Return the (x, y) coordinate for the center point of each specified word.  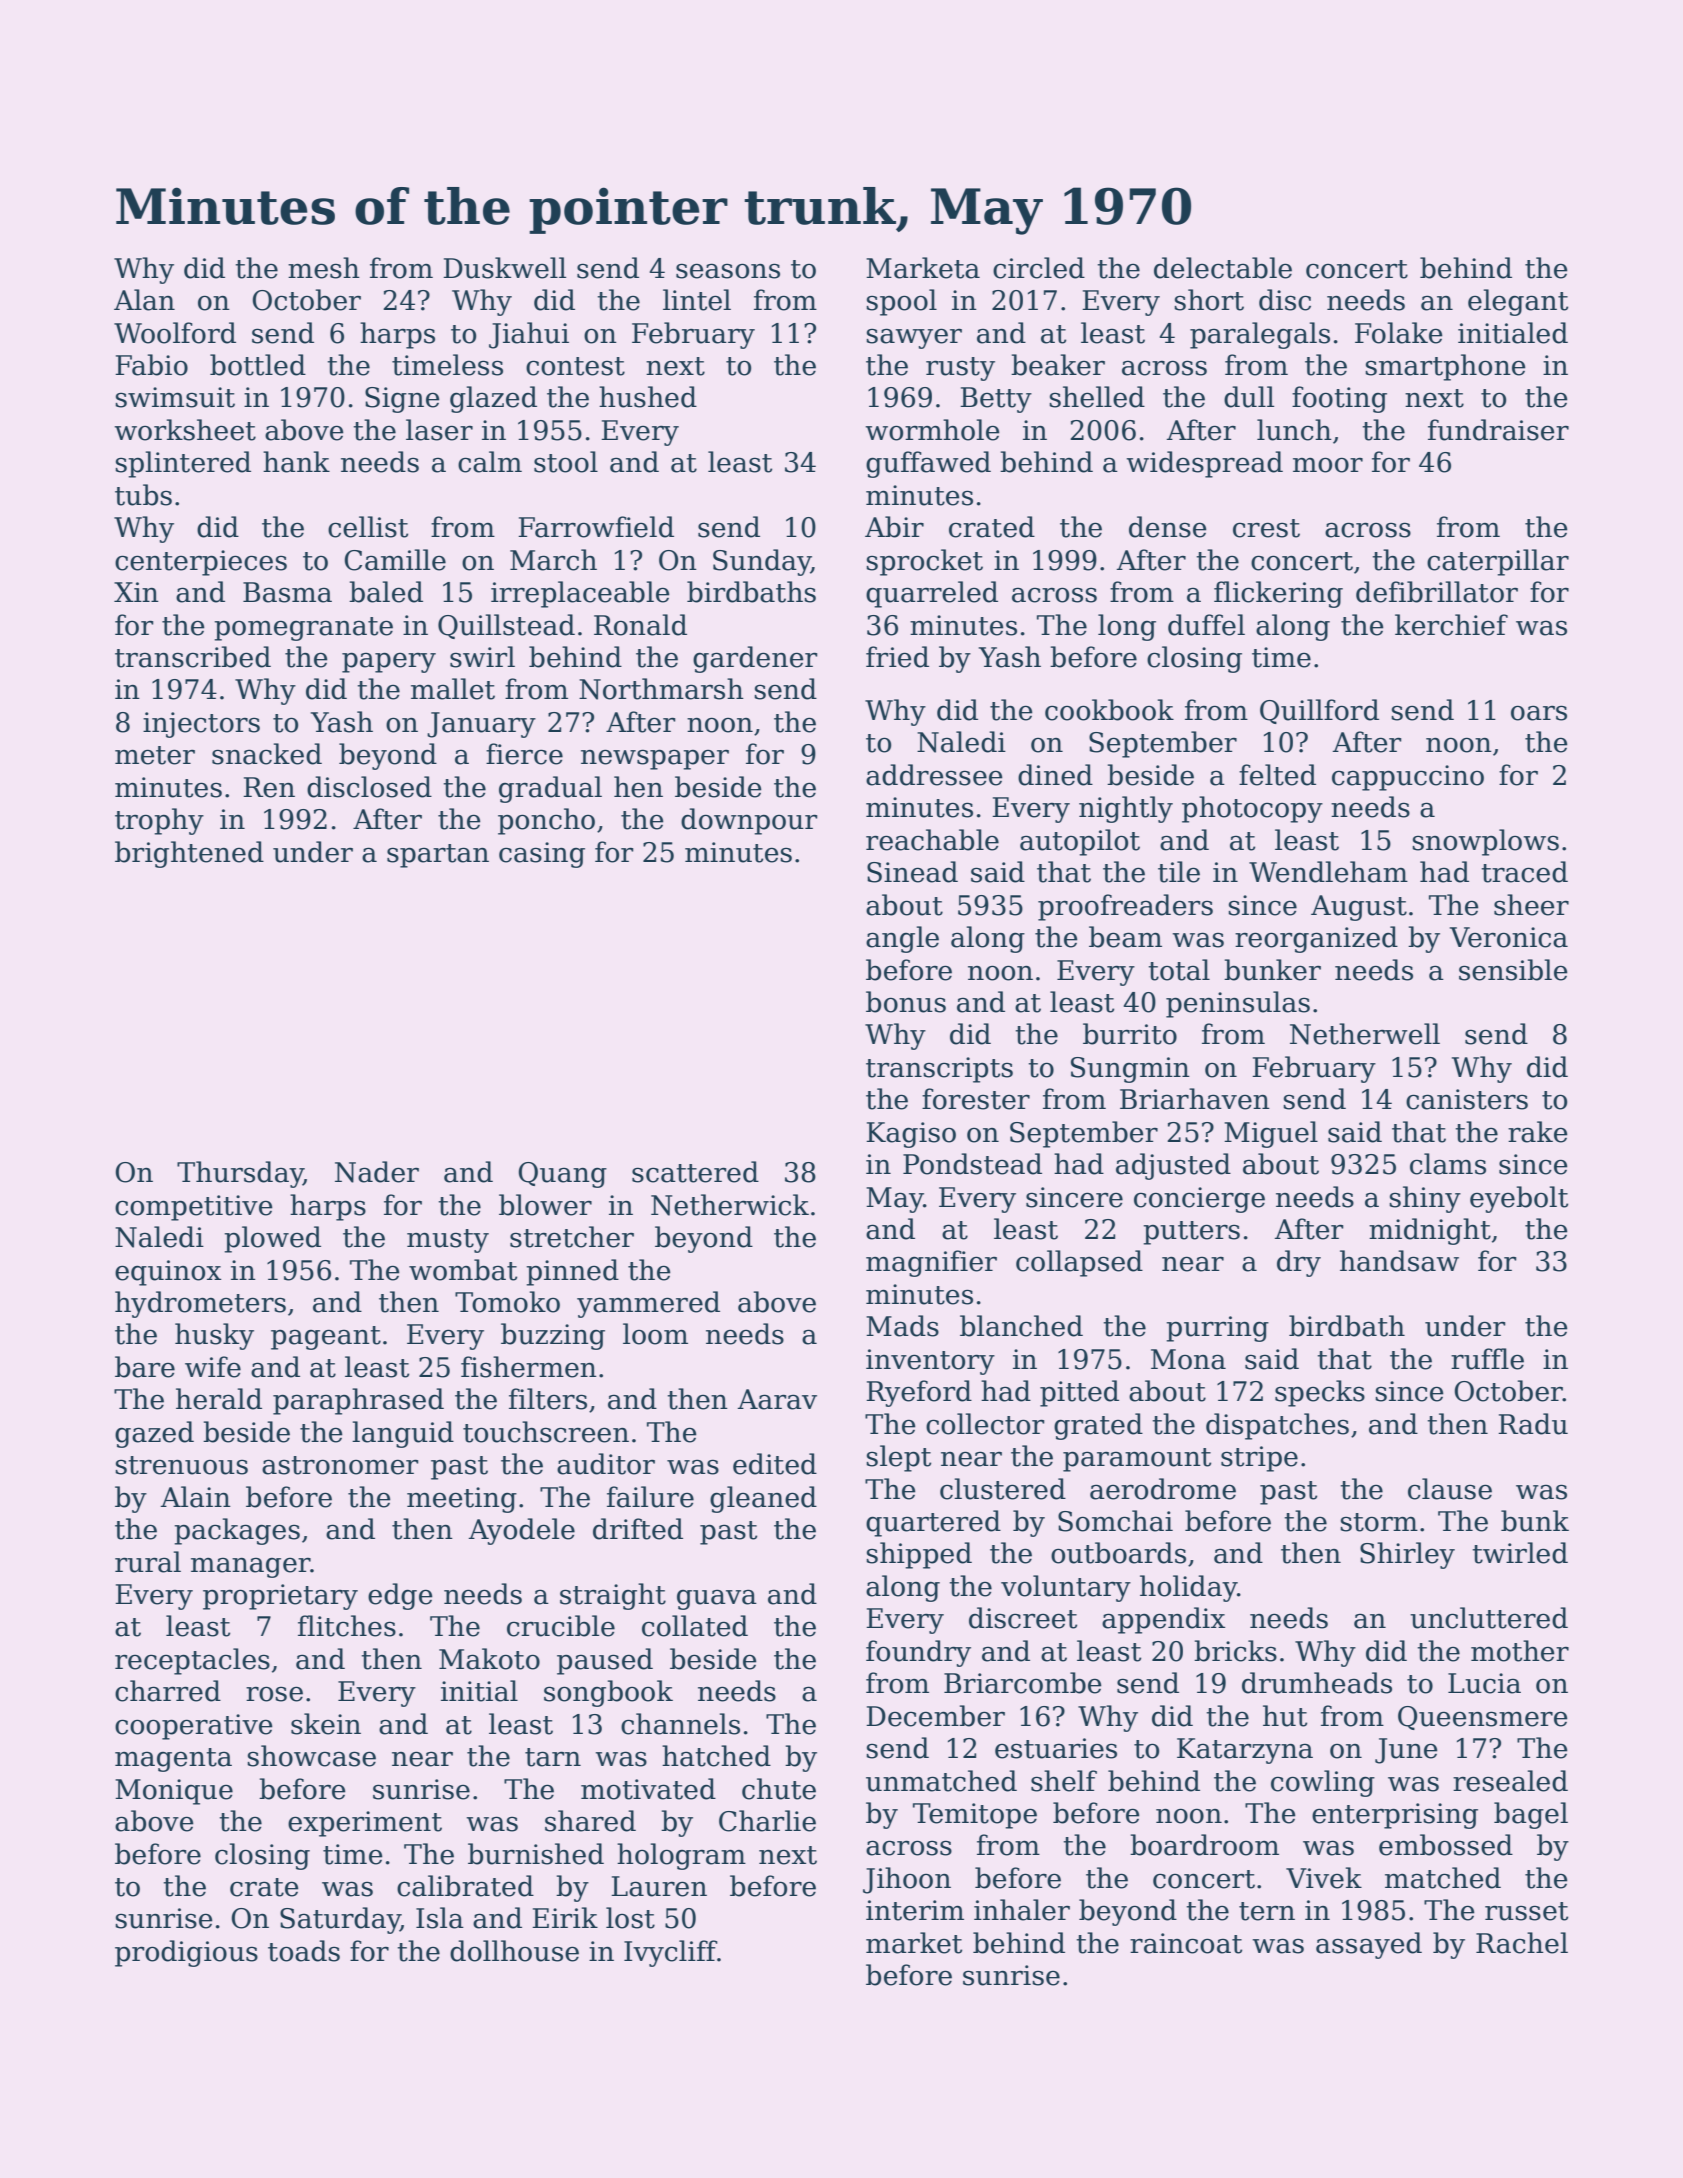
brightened (189, 854)
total (1179, 970)
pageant (326, 1338)
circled (1039, 268)
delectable (1223, 268)
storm (1379, 1522)
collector (985, 1424)
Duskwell (504, 268)
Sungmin (1130, 1070)
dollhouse (514, 1951)
